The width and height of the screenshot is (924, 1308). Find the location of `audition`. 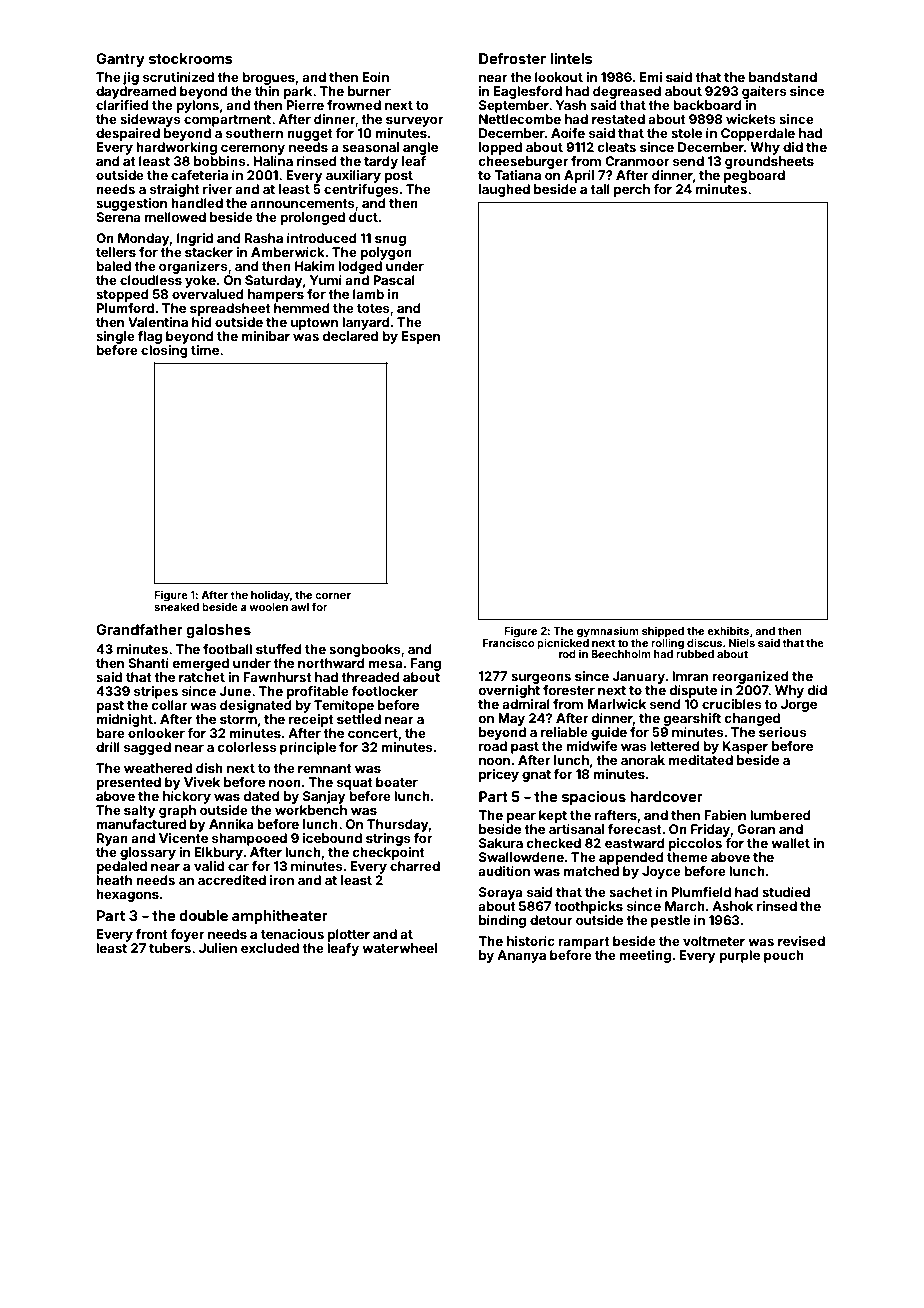

audition is located at coordinates (504, 871).
